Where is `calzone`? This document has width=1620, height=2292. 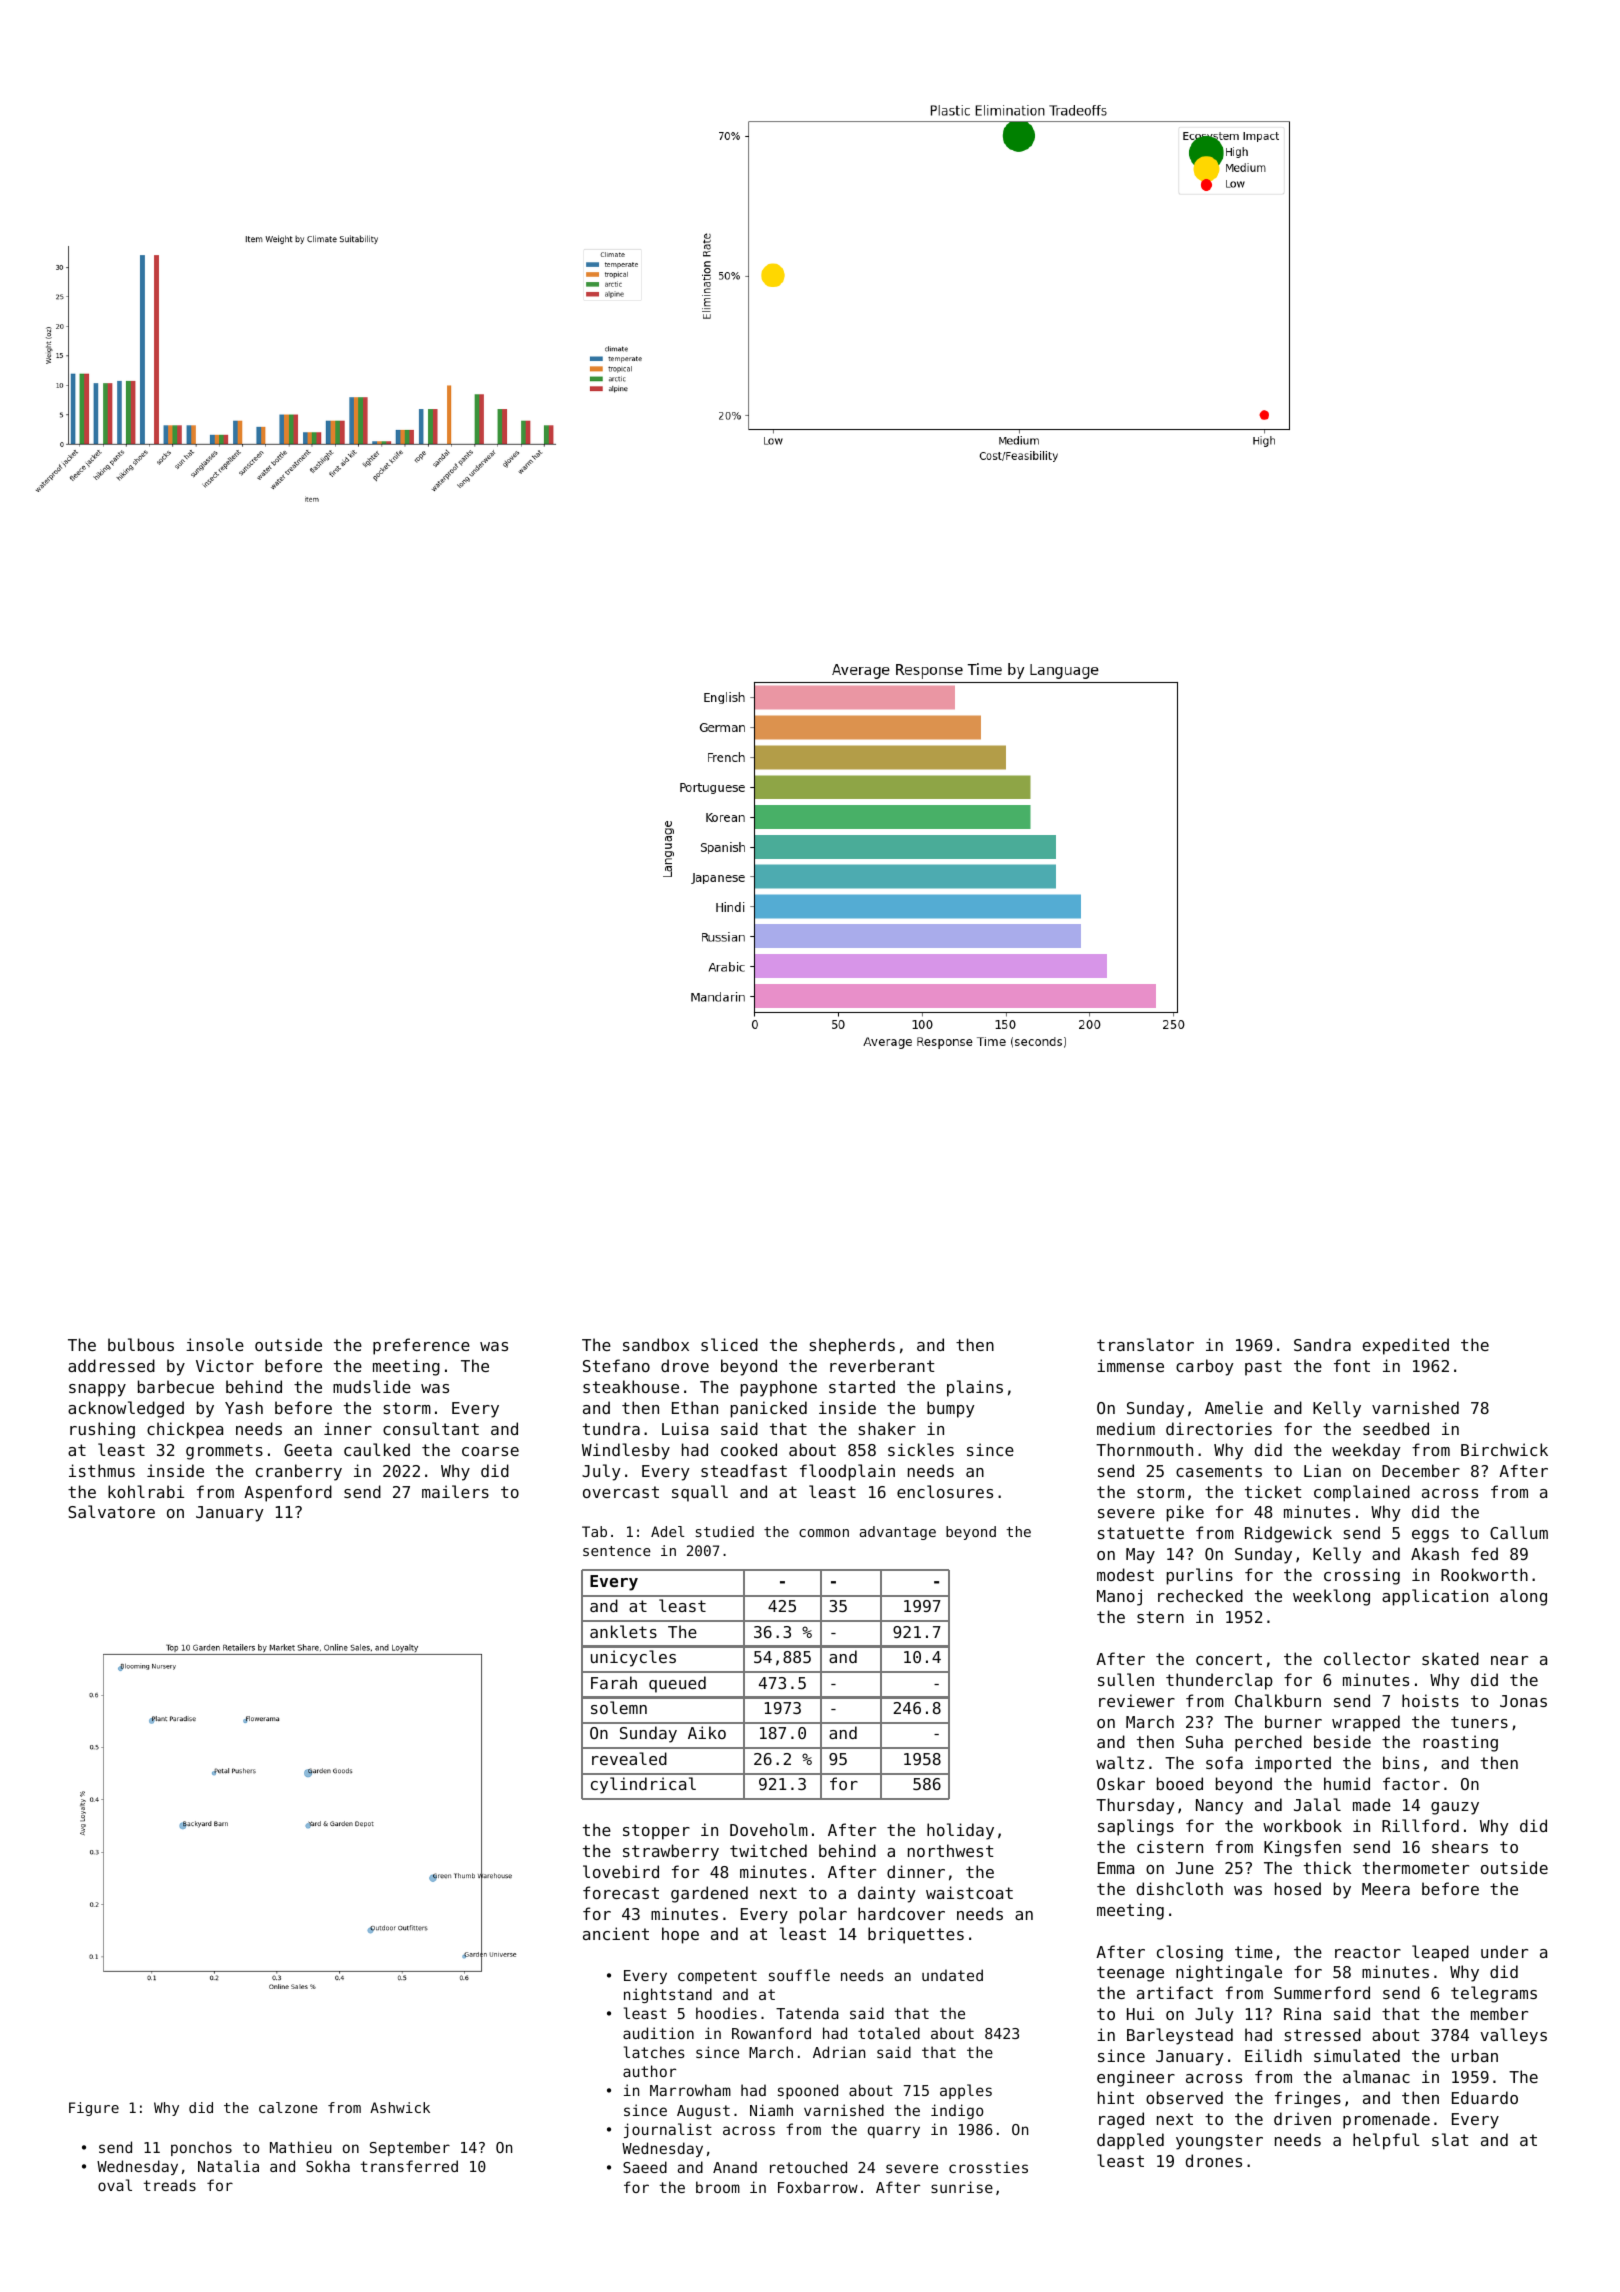 calzone is located at coordinates (288, 2107).
